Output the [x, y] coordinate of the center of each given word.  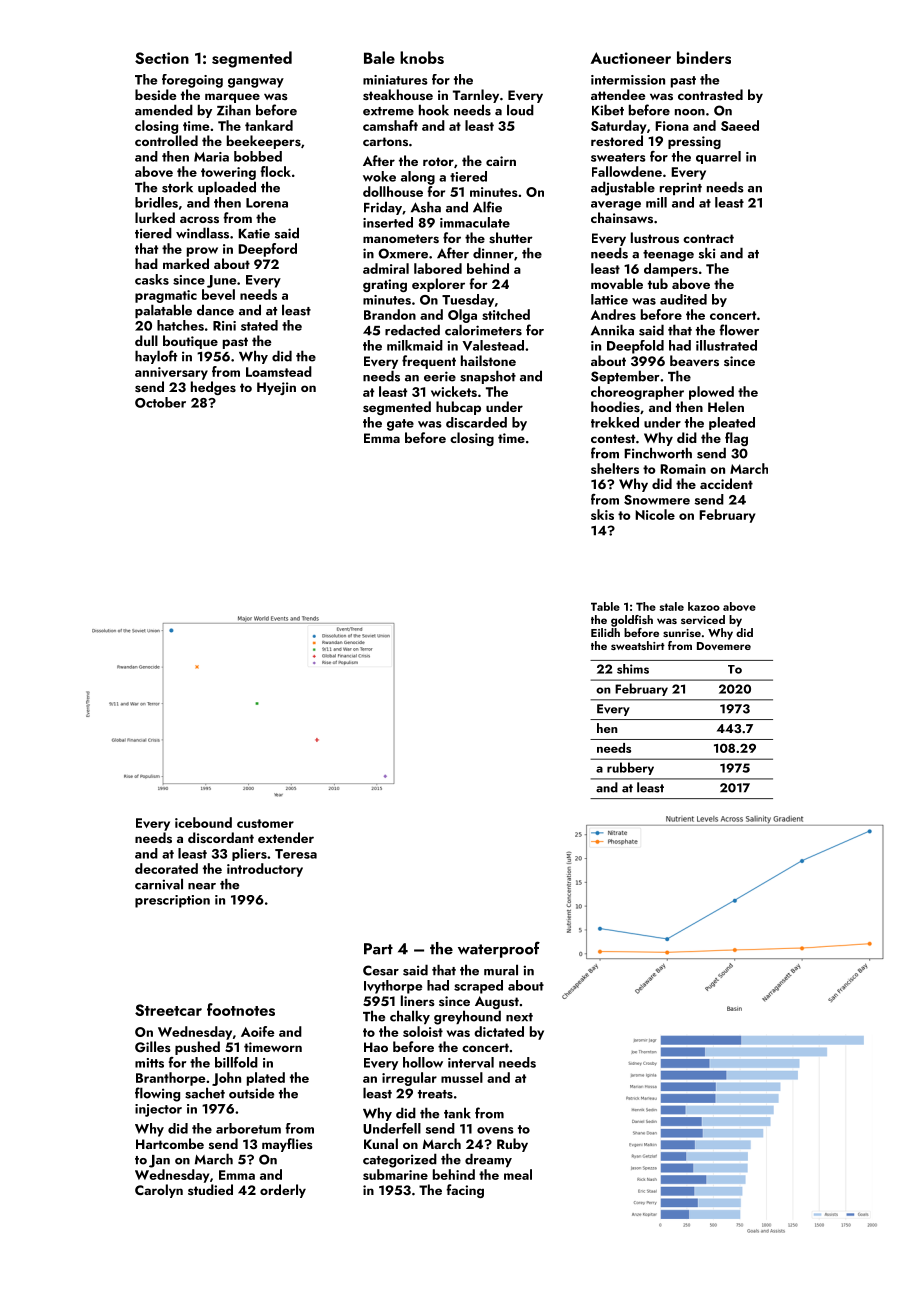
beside [155, 94]
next [519, 1017]
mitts [149, 1063]
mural [501, 970]
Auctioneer [631, 58]
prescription [172, 901]
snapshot [488, 377]
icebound [203, 822]
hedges [213, 388]
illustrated [726, 345]
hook [434, 110]
